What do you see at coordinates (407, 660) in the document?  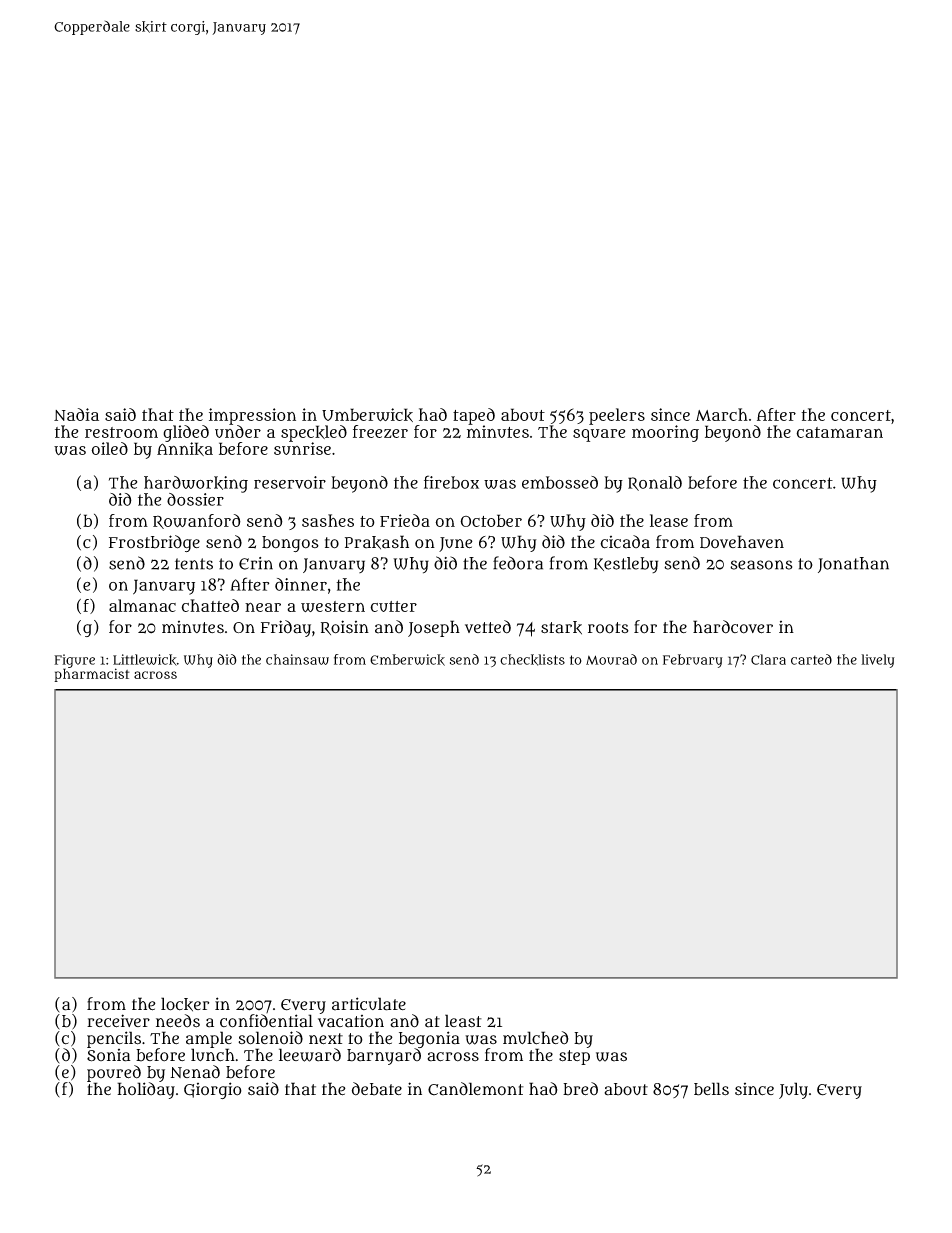 I see `Emberwick` at bounding box center [407, 660].
